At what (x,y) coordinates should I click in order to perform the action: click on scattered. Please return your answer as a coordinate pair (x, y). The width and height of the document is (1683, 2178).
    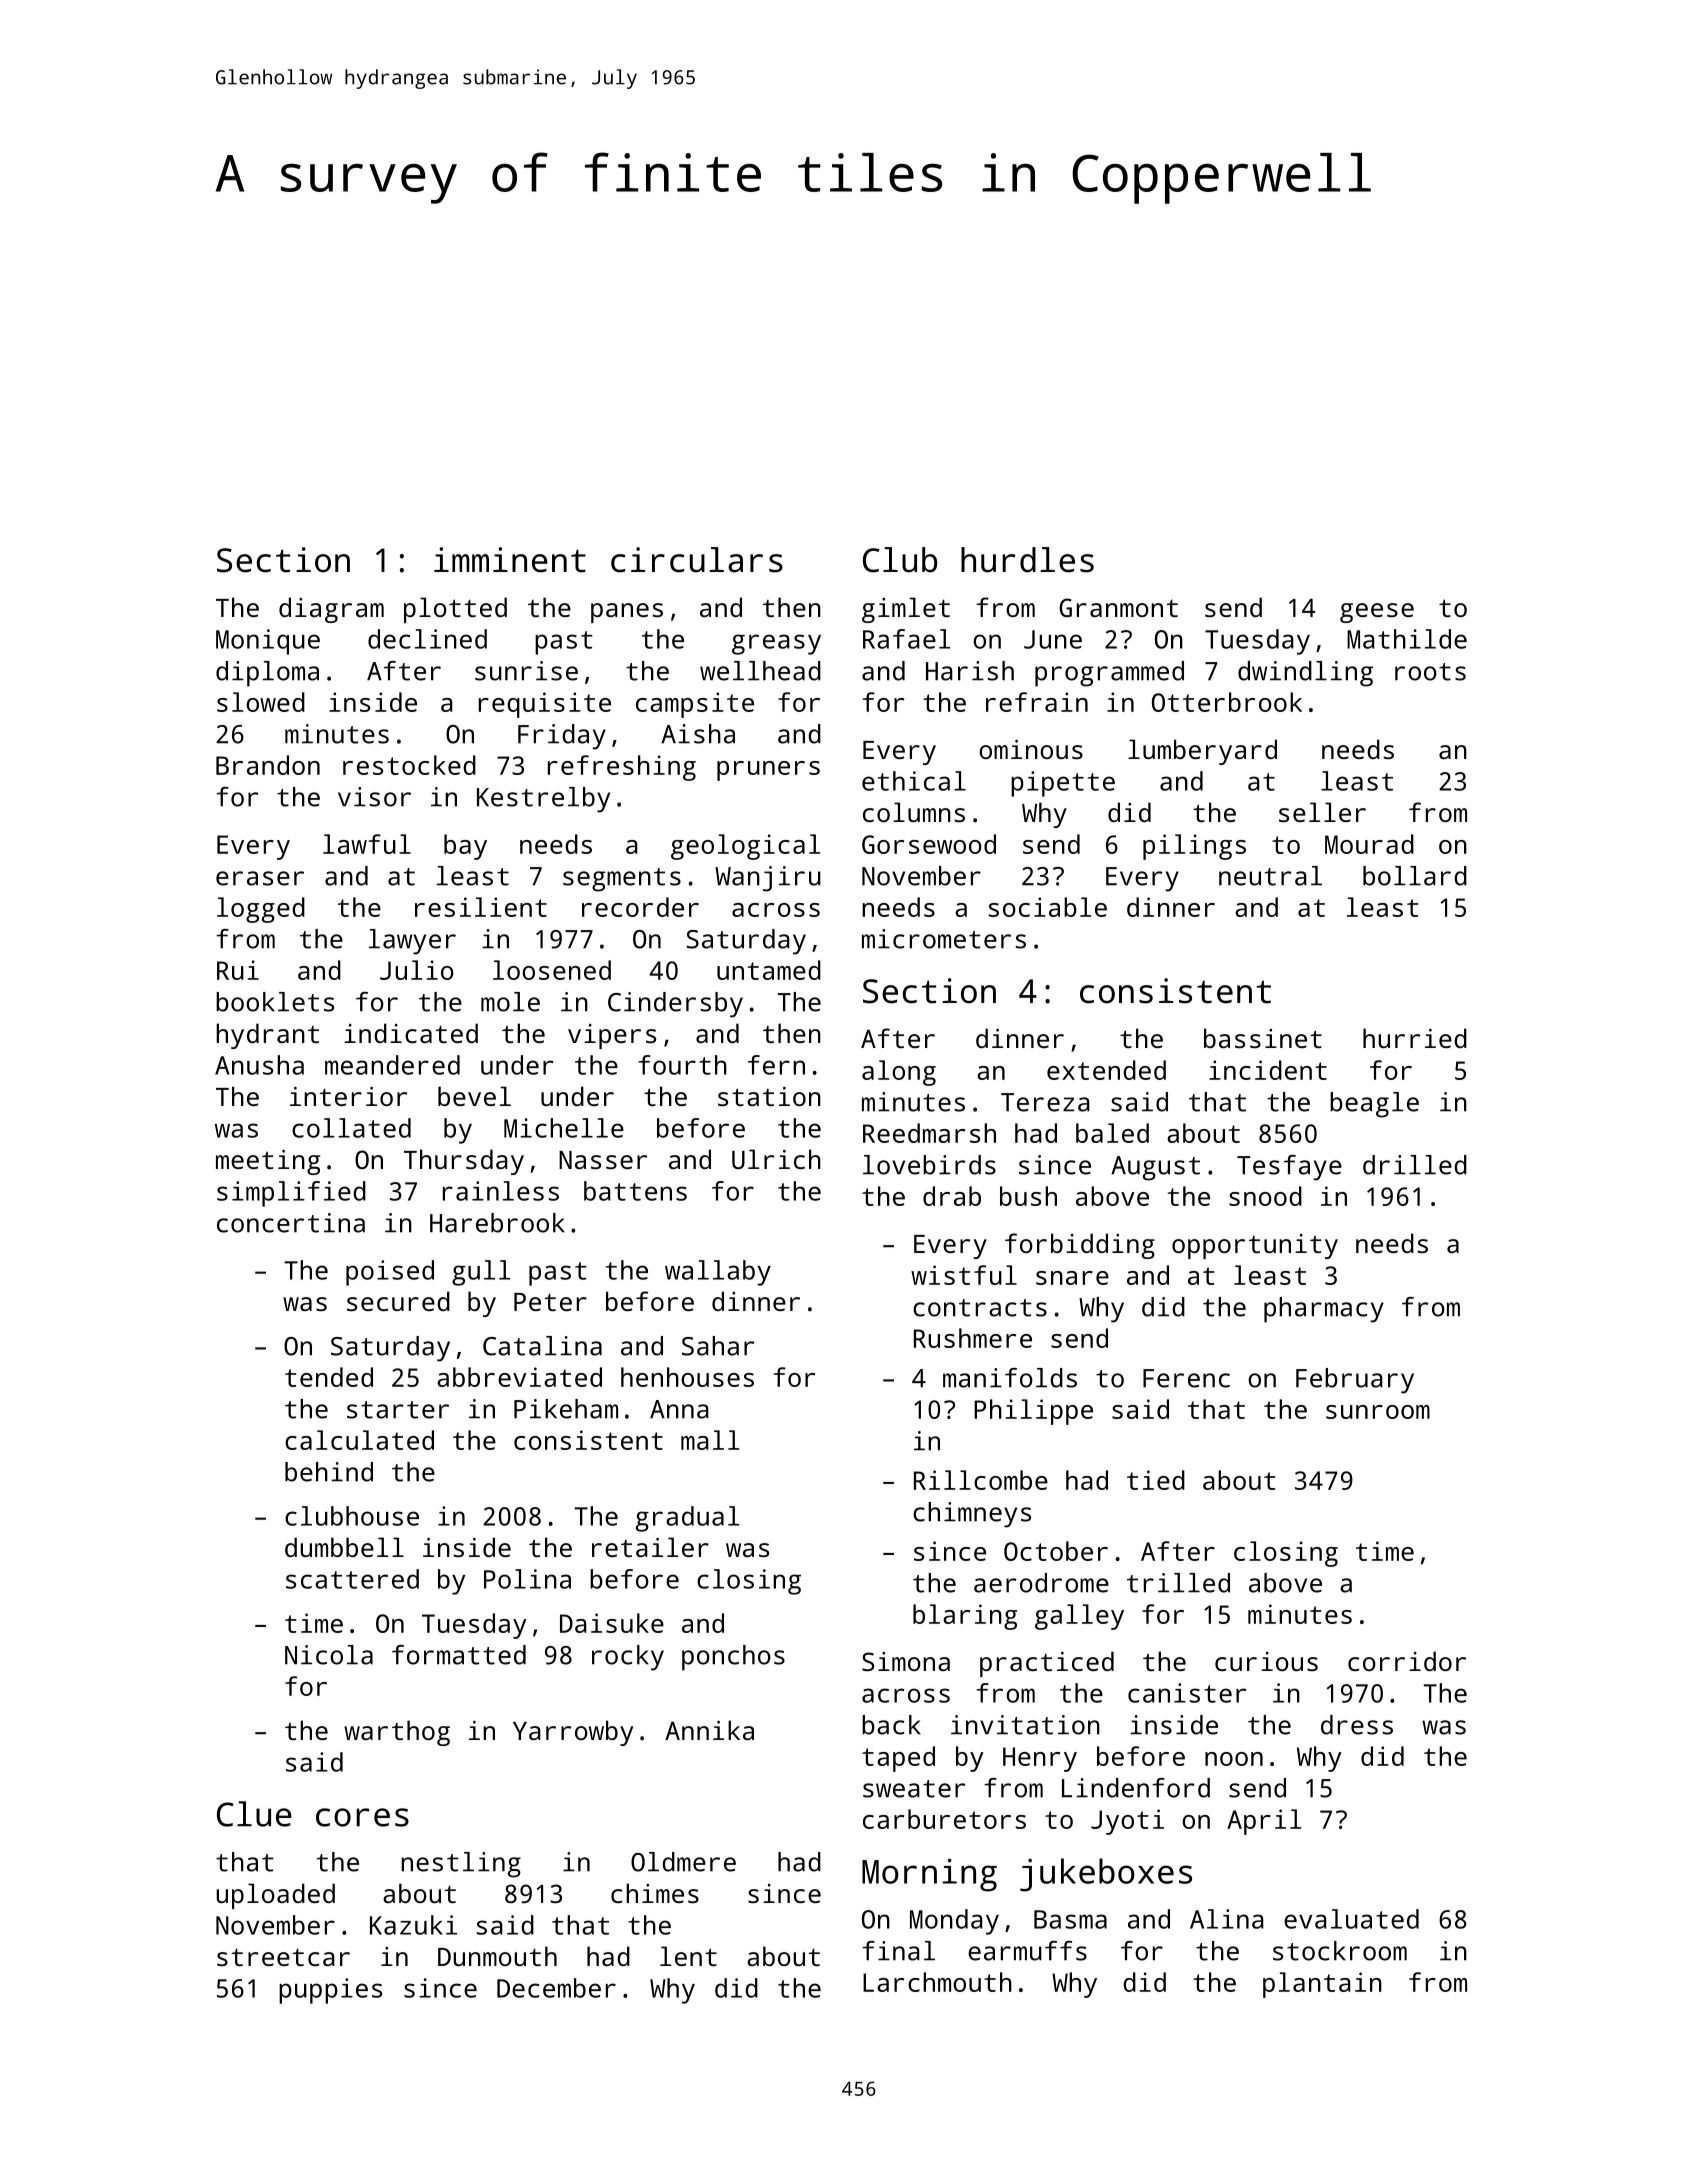
    Looking at the image, I should click on (352, 1579).
